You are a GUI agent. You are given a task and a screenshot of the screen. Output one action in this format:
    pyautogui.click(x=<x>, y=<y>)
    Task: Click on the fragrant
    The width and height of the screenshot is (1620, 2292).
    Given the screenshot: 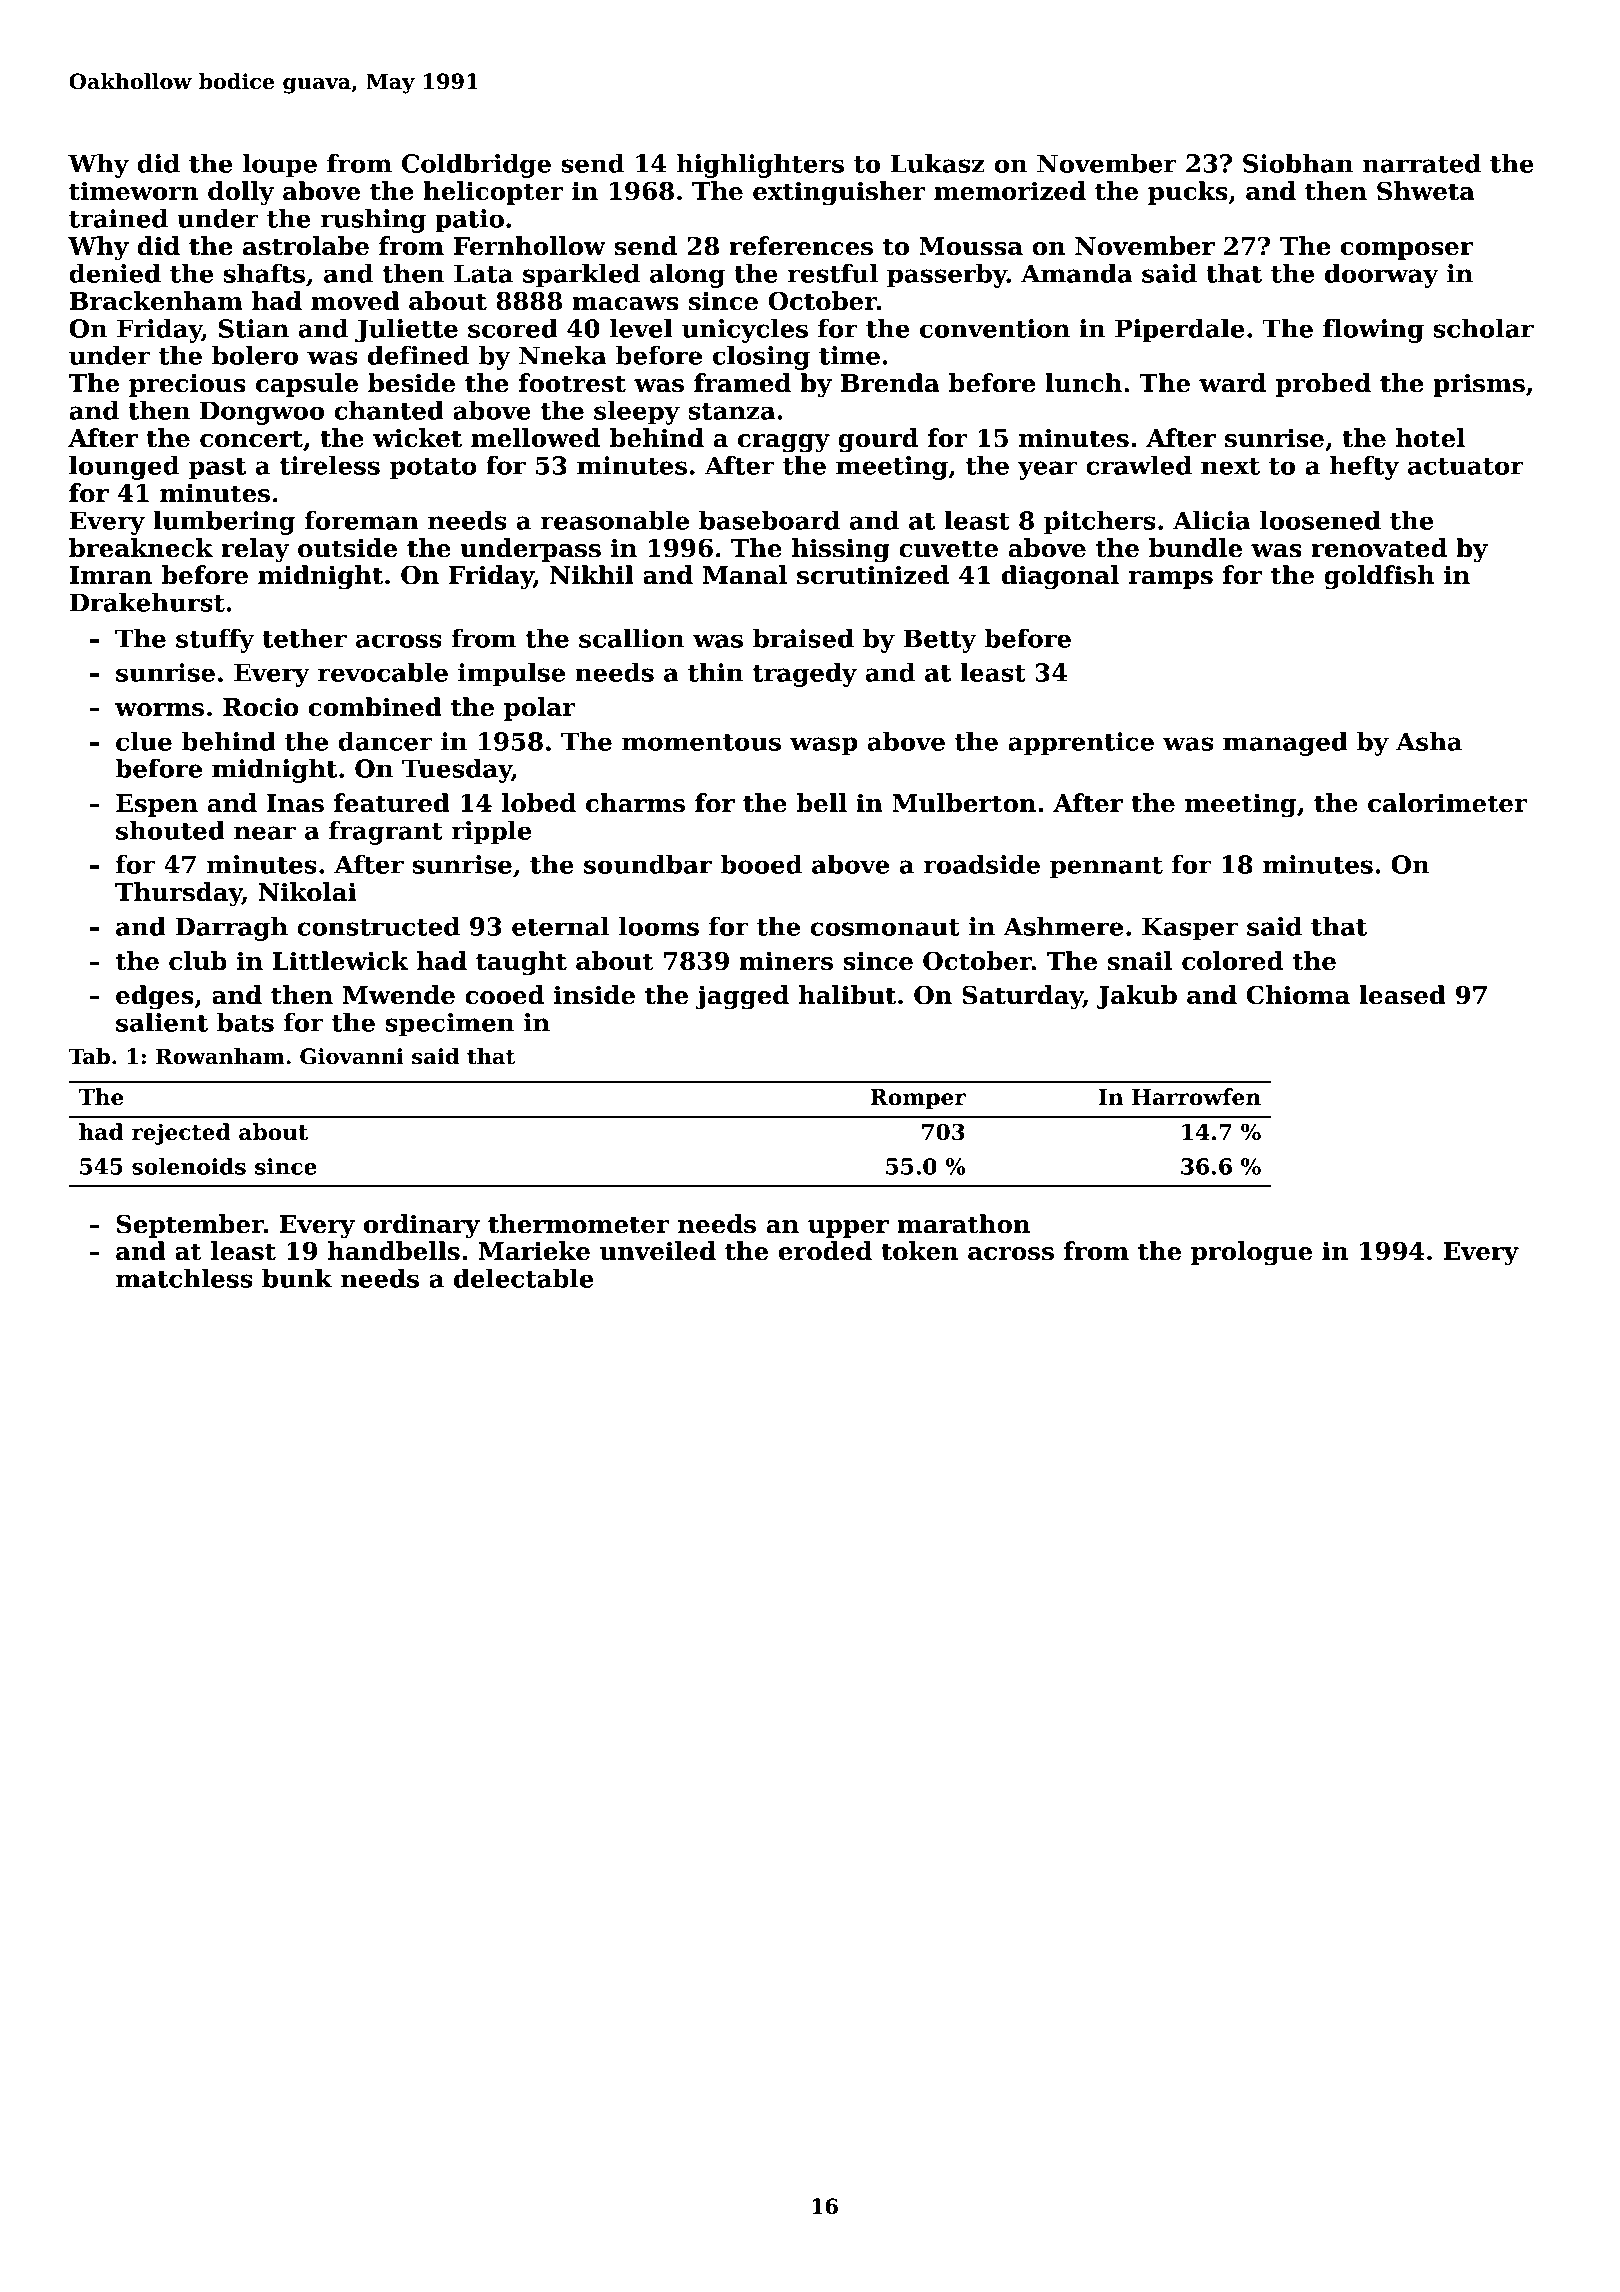 What is the action you would take?
    pyautogui.click(x=386, y=832)
